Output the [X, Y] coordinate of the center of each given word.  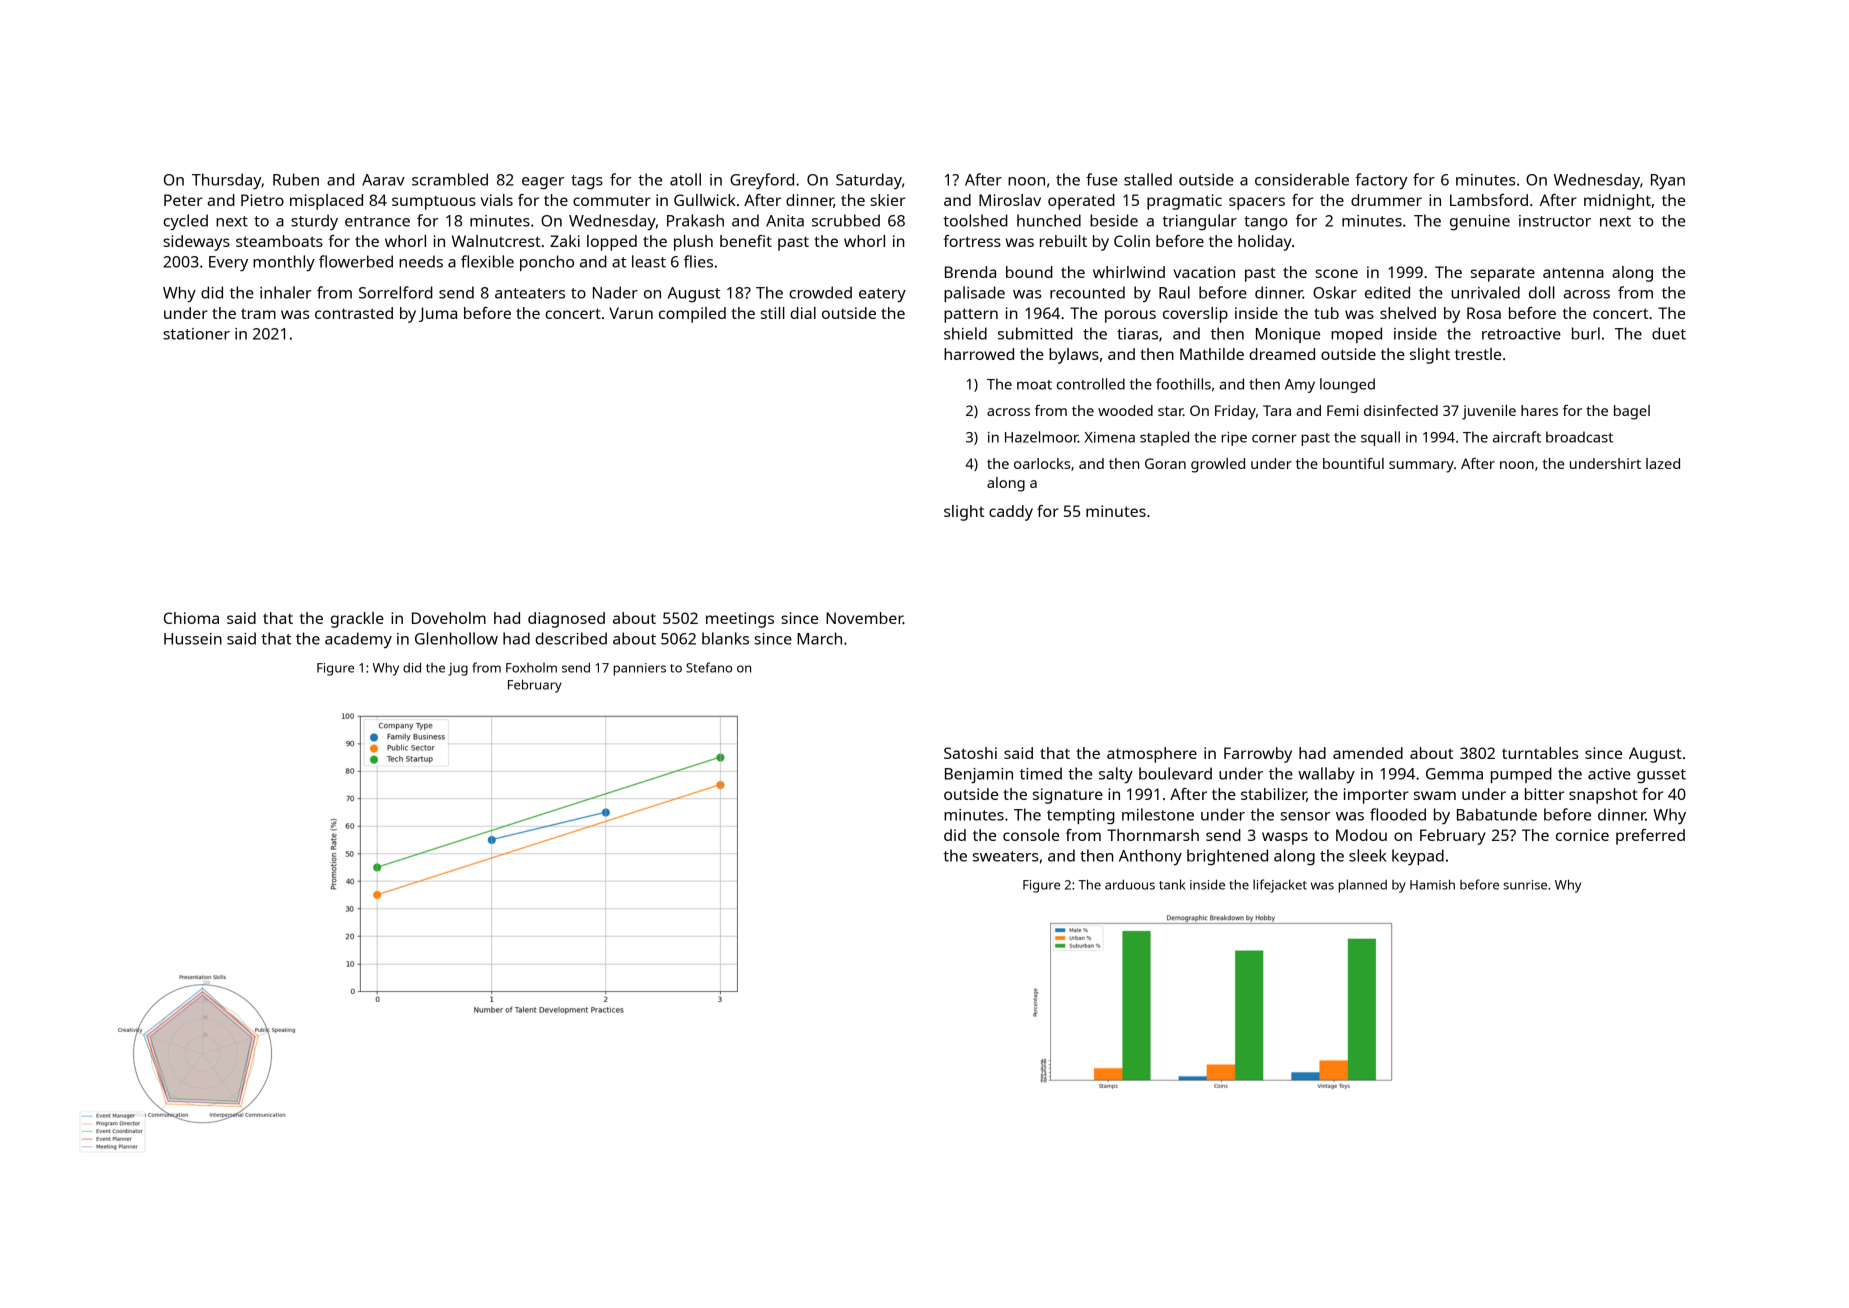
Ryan [1668, 181]
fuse [1102, 179]
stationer [196, 334]
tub [1326, 313]
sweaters [1005, 856]
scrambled [450, 179]
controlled [1091, 384]
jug [458, 669]
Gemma [1454, 774]
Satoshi [970, 753]
